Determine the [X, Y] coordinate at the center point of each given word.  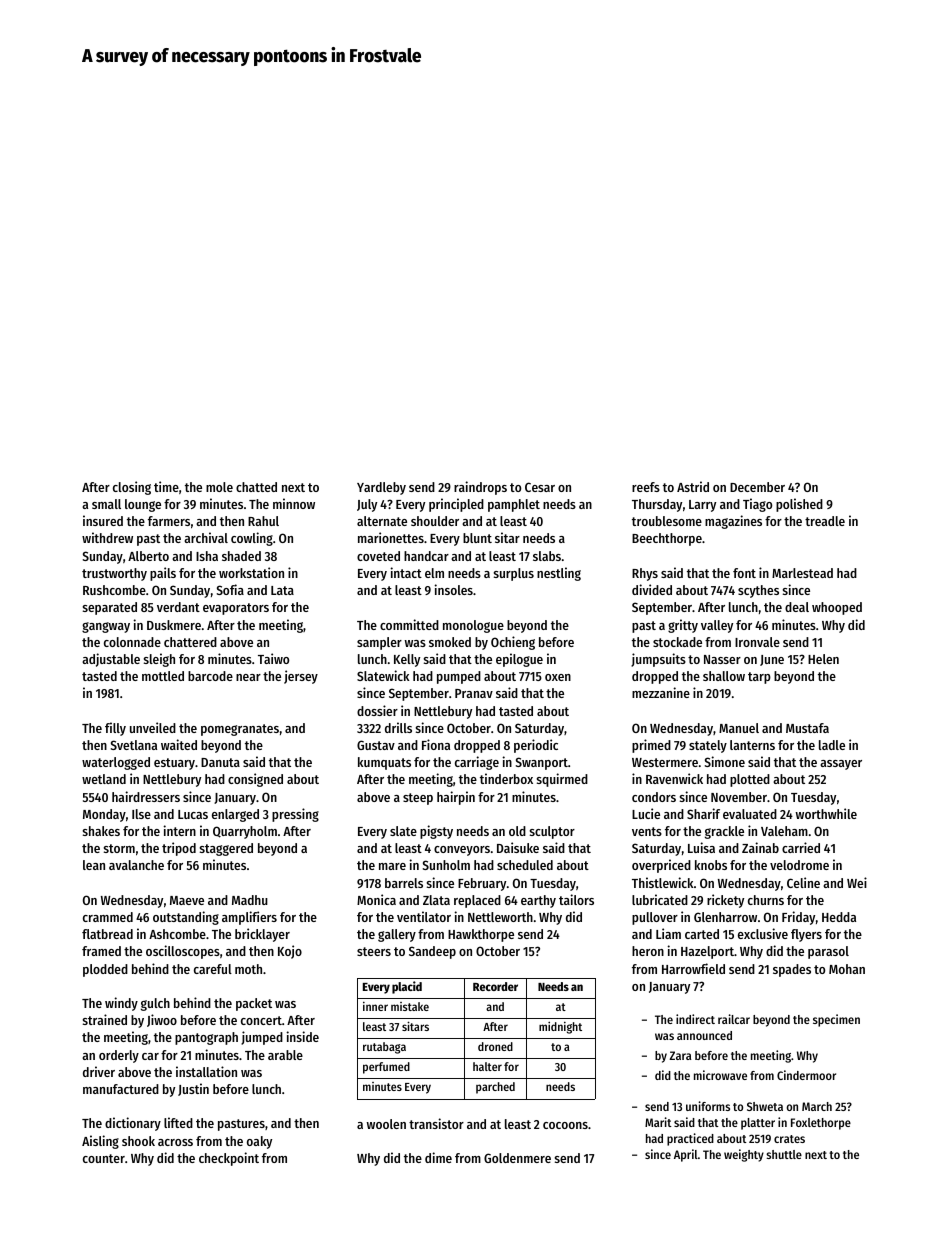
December [757, 487]
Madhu [250, 900]
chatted [256, 487]
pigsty [436, 832]
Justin [193, 1089]
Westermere [665, 762]
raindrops [480, 488]
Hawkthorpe [481, 935]
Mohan [847, 969]
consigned [255, 780]
